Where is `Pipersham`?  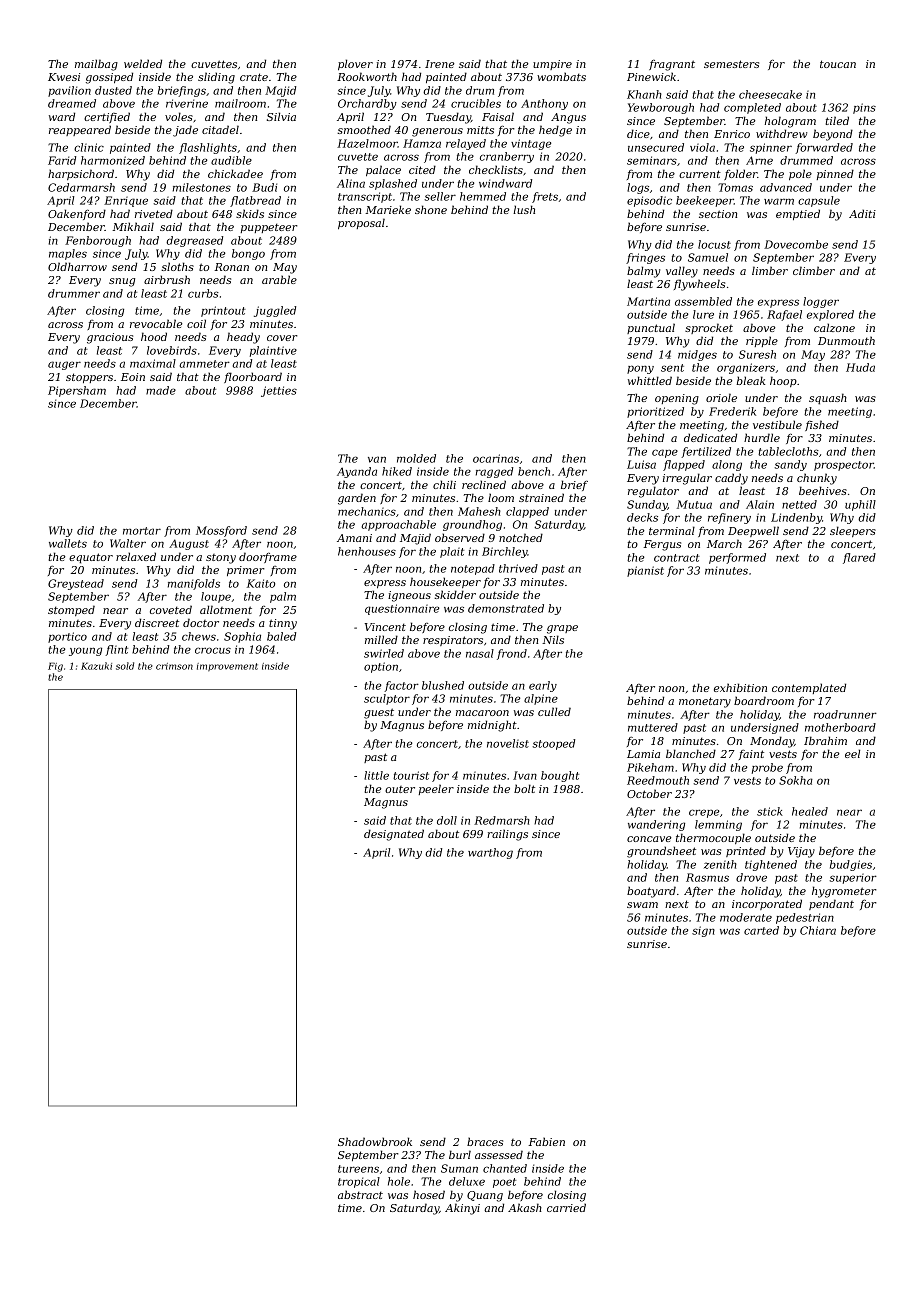
Pipersham is located at coordinates (77, 391).
